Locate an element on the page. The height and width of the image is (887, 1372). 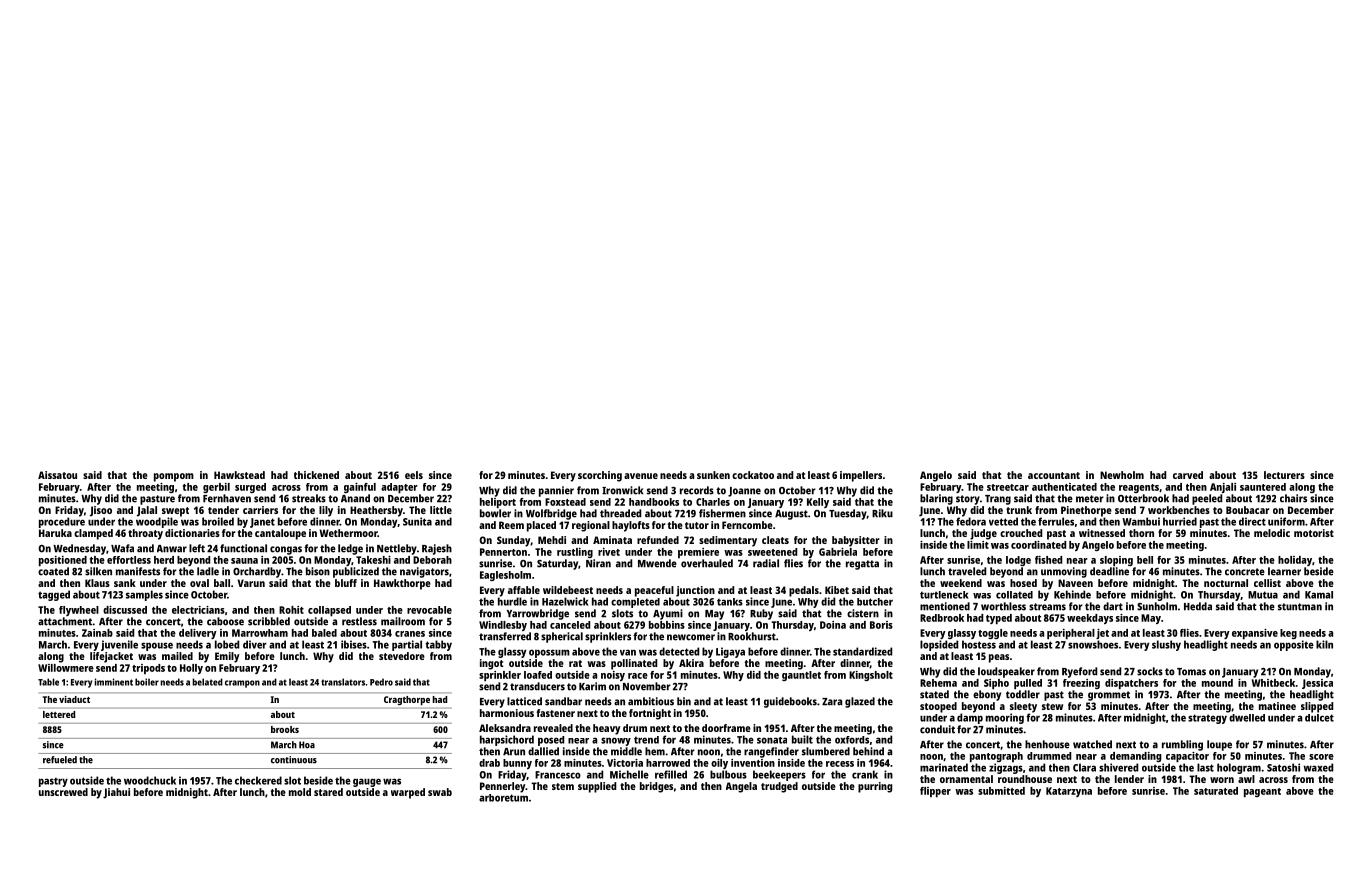
cockatoo is located at coordinates (753, 475).
